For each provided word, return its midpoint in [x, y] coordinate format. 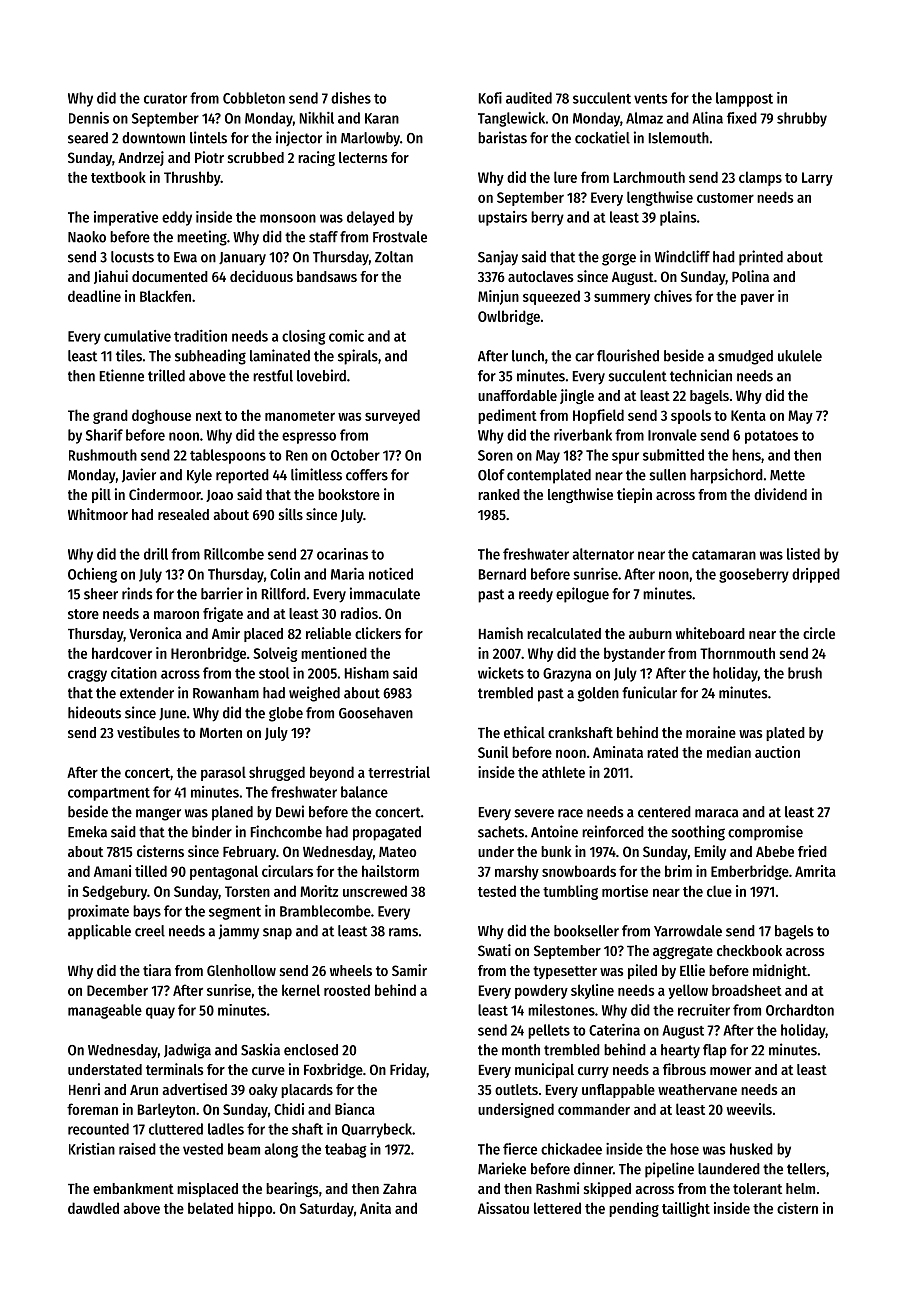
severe [534, 813]
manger [158, 814]
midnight [780, 971]
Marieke [502, 1168]
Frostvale [400, 237]
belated [210, 1208]
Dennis [89, 118]
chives [673, 296]
